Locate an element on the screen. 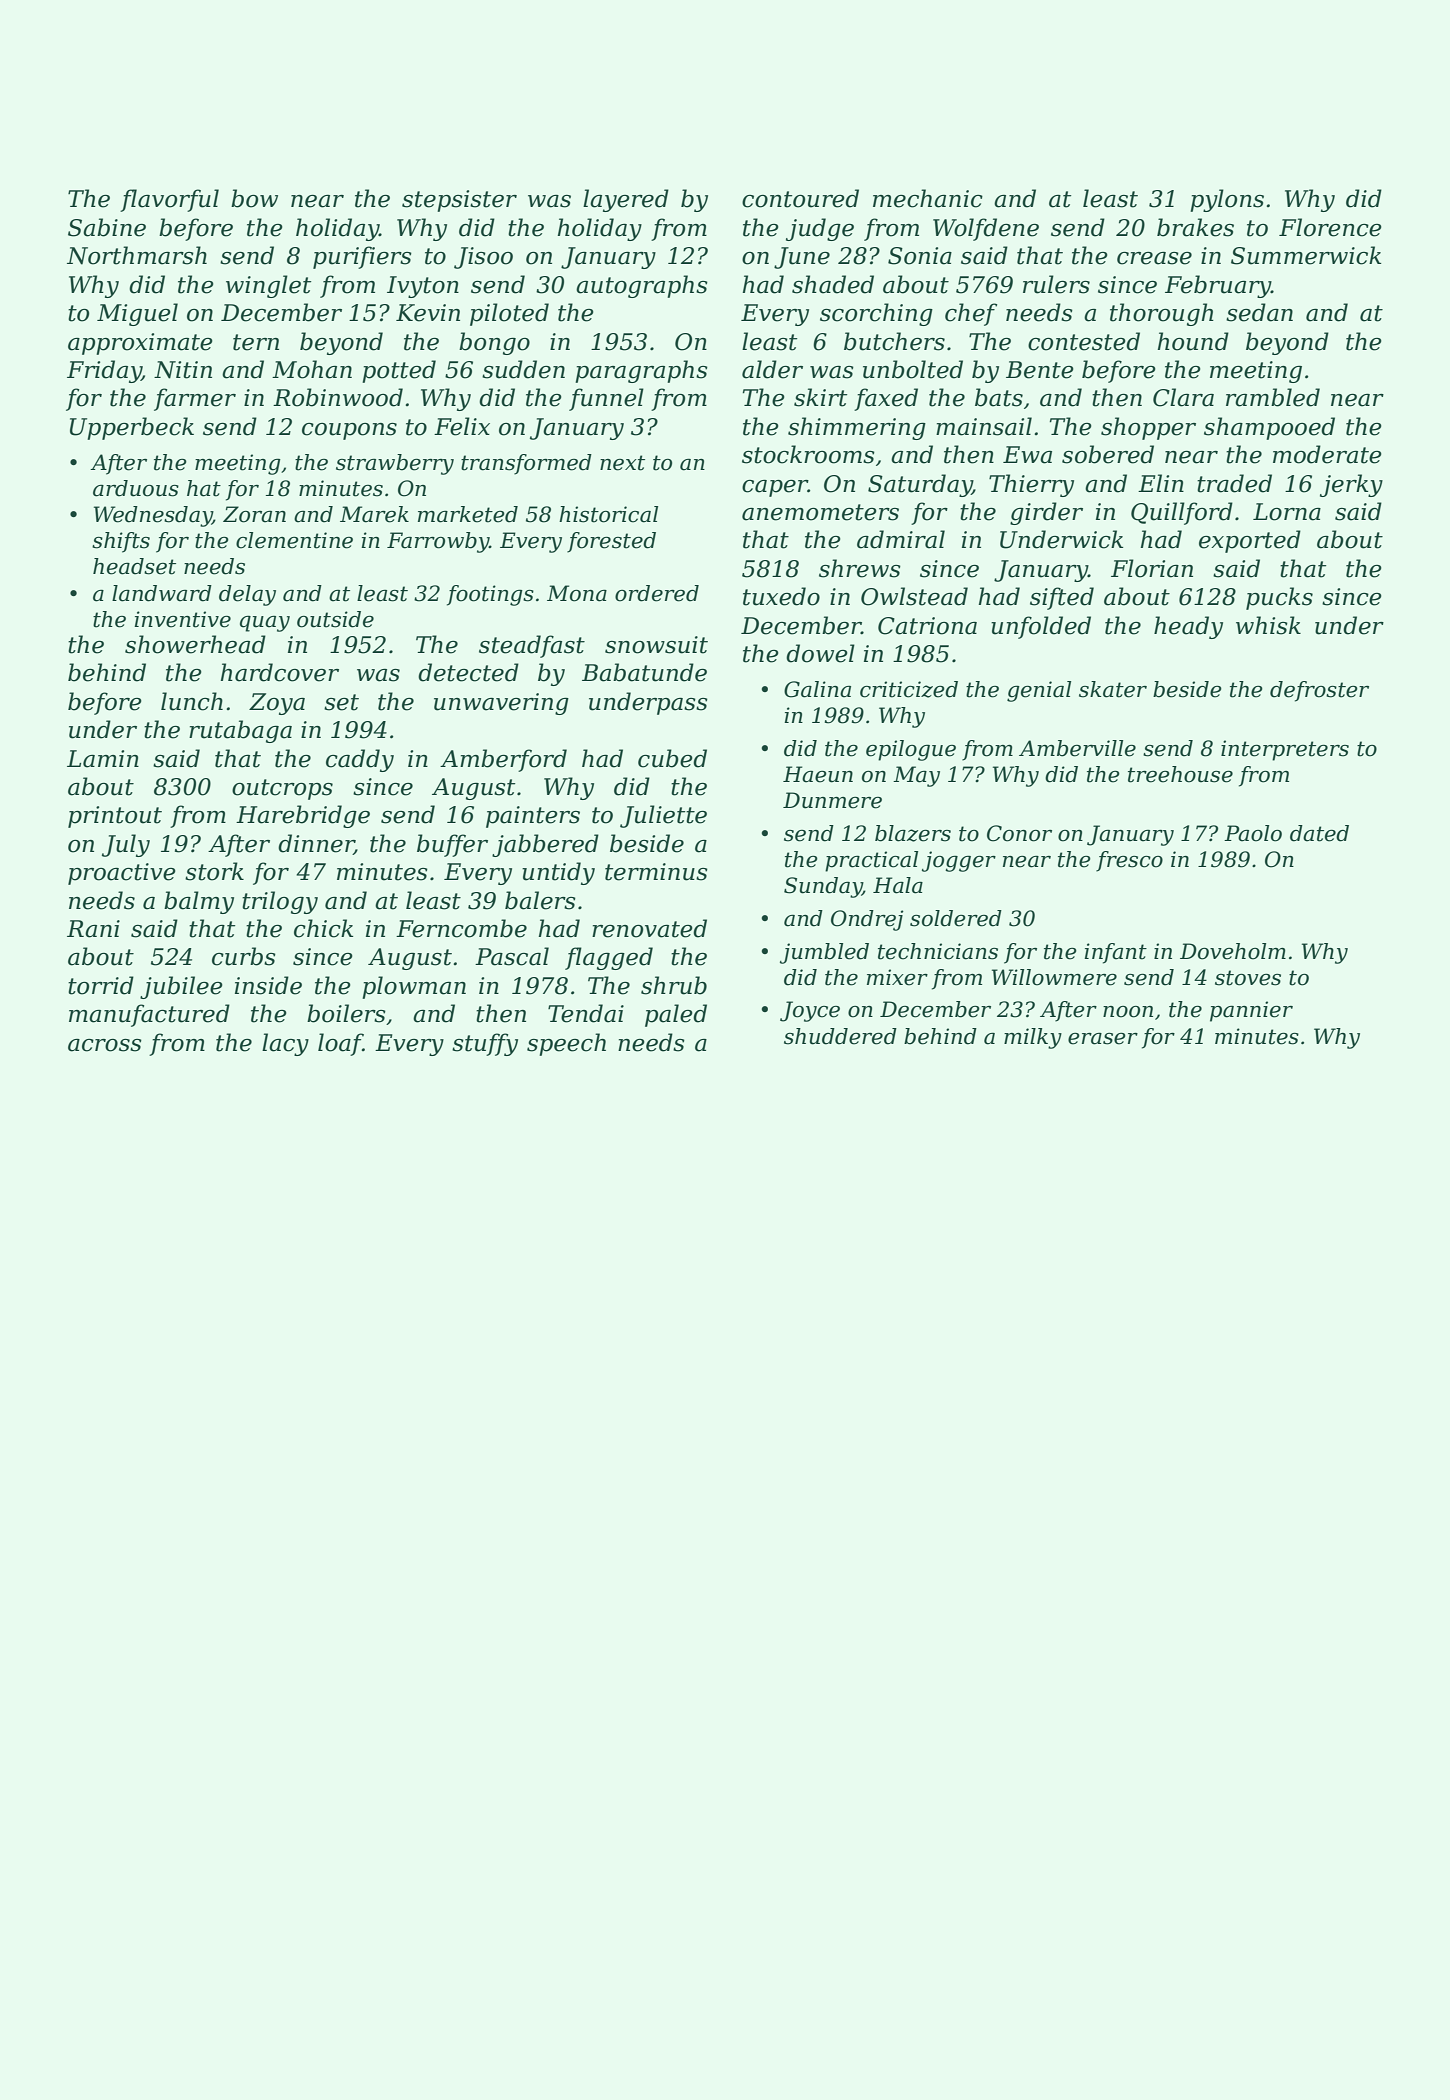 This screenshot has height=2100, width=1450. Mona is located at coordinates (577, 593).
